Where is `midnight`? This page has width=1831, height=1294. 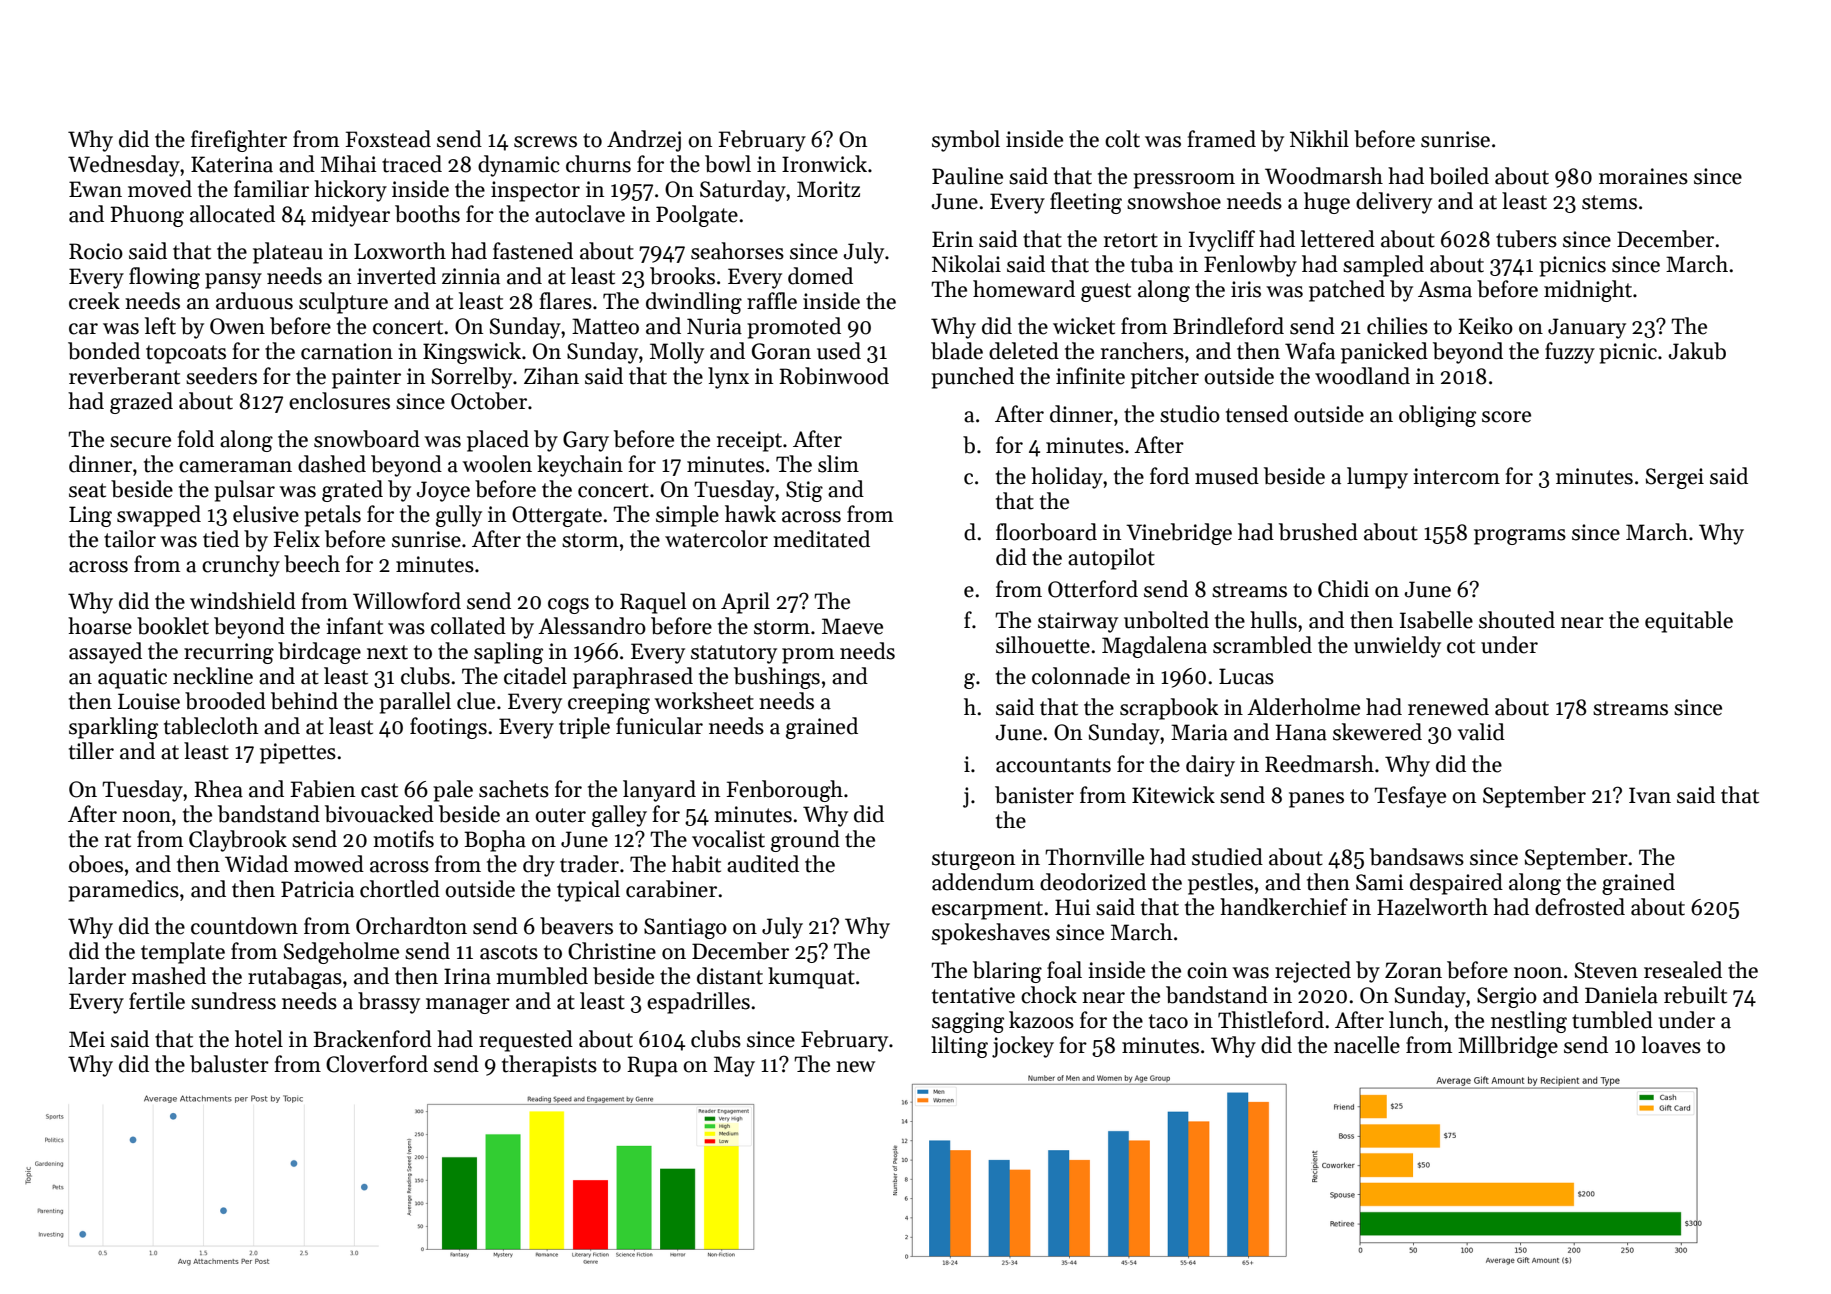
midnight is located at coordinates (1588, 291).
